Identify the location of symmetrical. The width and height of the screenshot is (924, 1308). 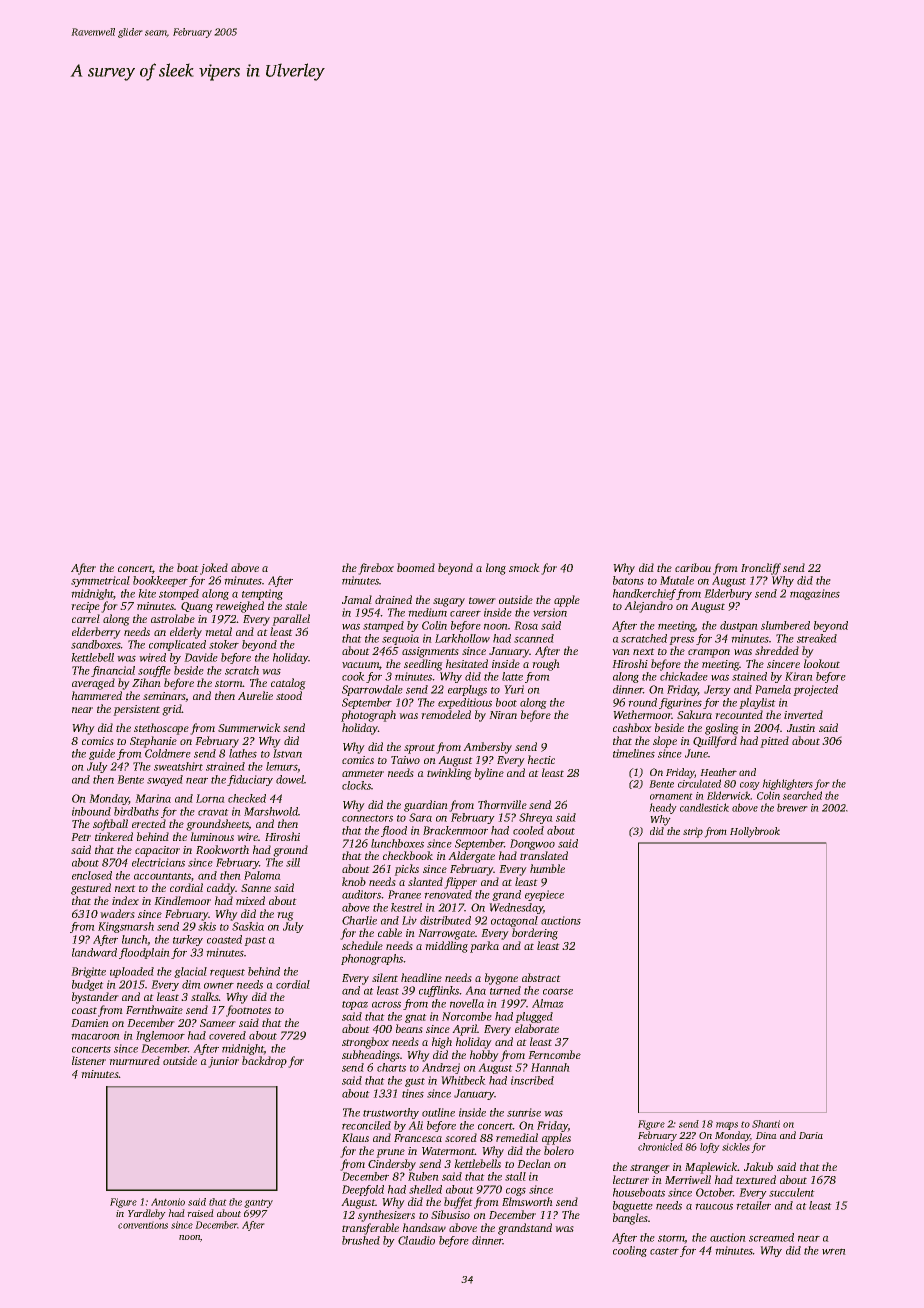
(100, 581).
